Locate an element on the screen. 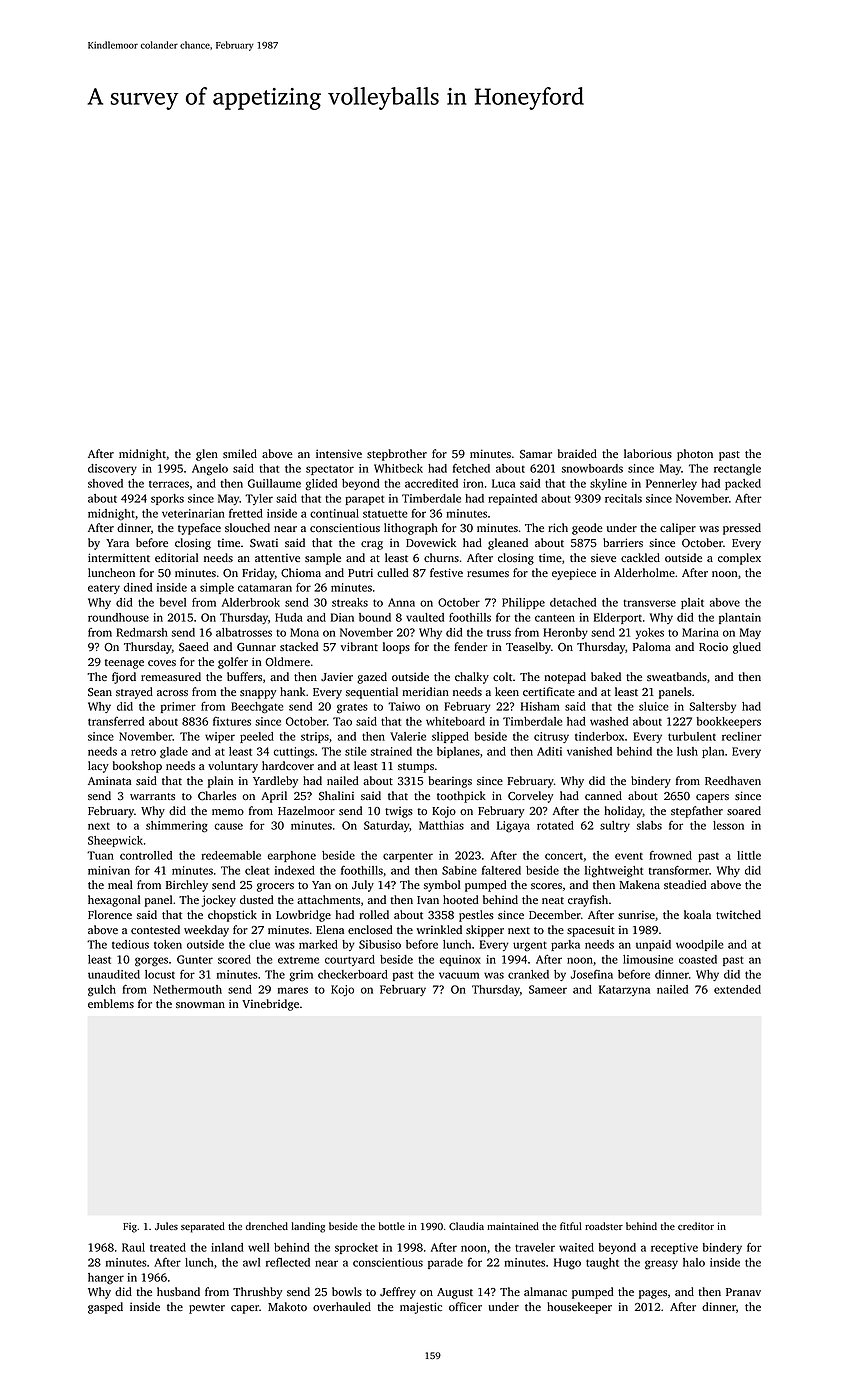 The height and width of the screenshot is (1400, 849). gazed is located at coordinates (372, 678).
